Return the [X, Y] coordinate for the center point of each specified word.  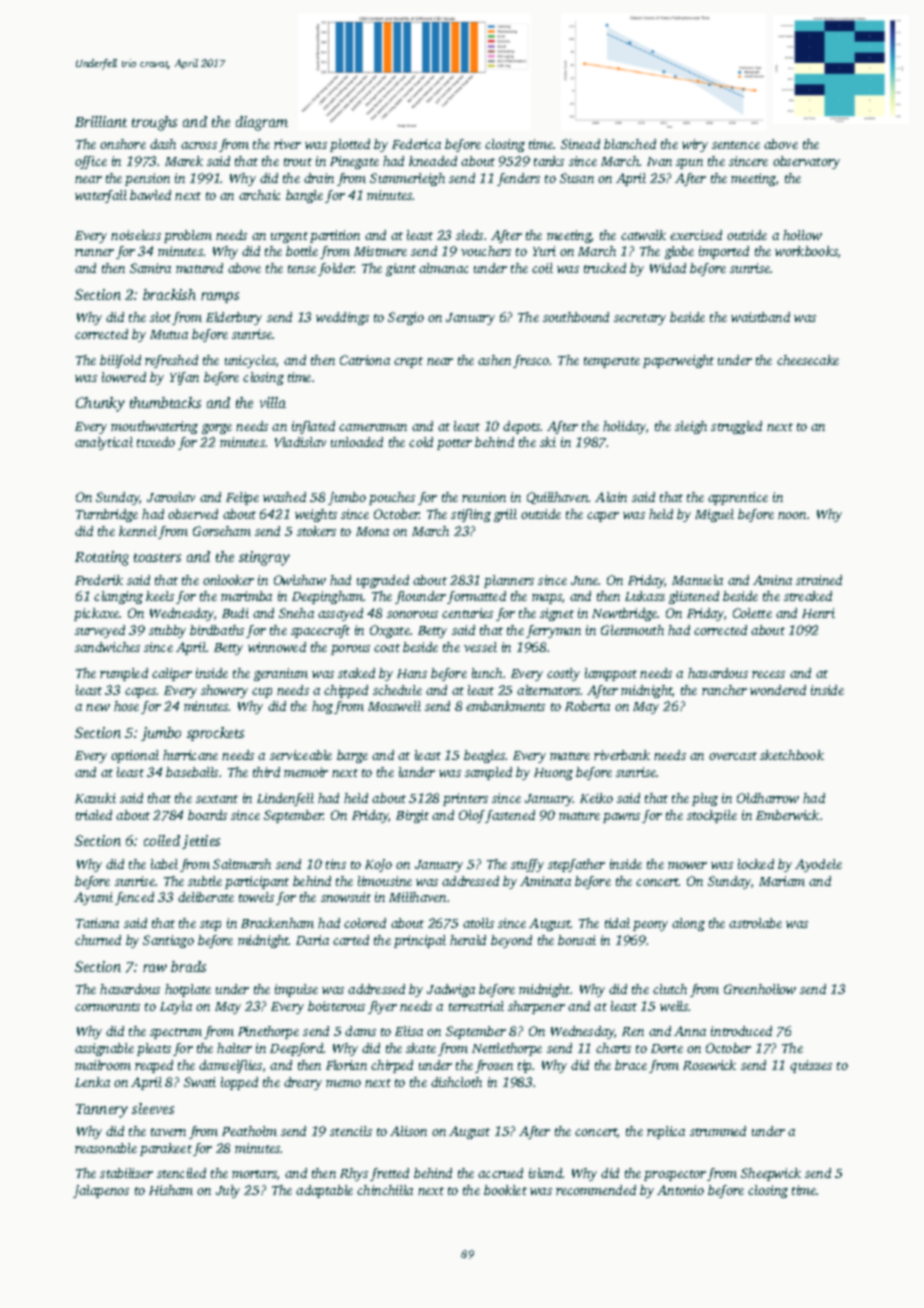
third [266, 772]
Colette [752, 613]
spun [689, 164]
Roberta [587, 706]
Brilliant [101, 121]
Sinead [580, 144]
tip [525, 1066]
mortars [254, 1174]
